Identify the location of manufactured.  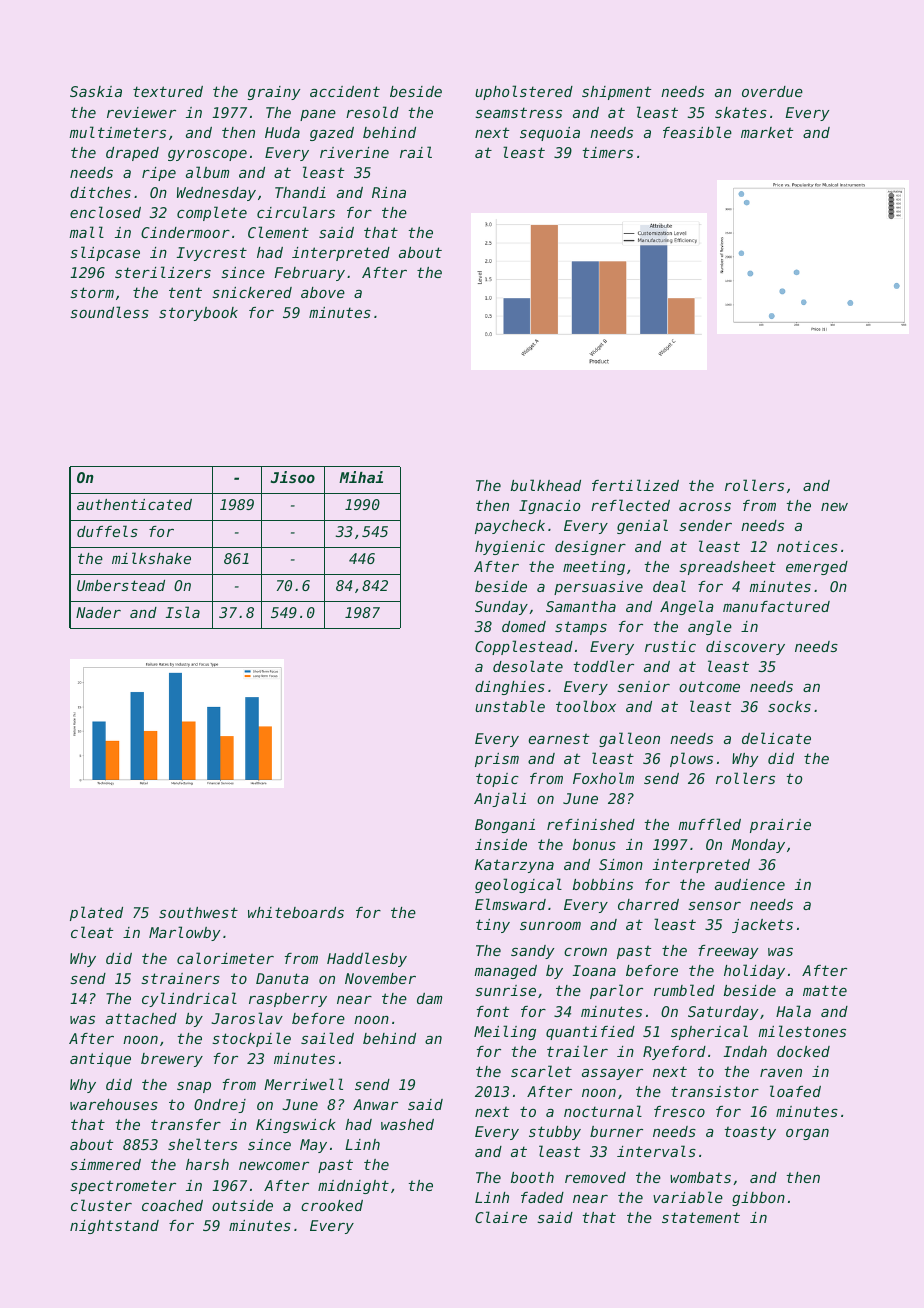
(776, 606).
